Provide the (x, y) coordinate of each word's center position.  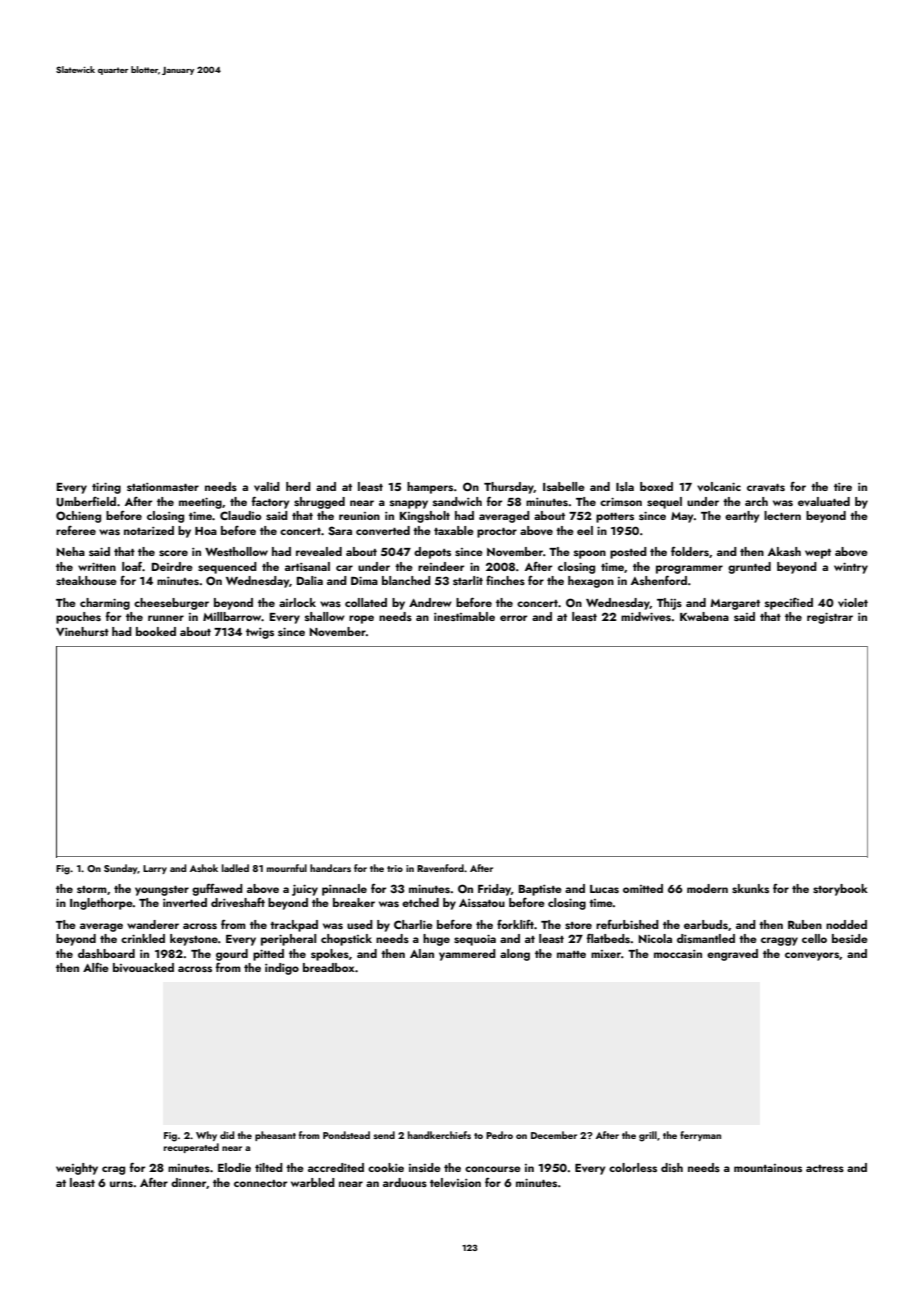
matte (571, 954)
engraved (732, 955)
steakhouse (86, 580)
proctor (497, 533)
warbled (313, 1182)
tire (843, 487)
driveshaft (238, 902)
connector (260, 1183)
